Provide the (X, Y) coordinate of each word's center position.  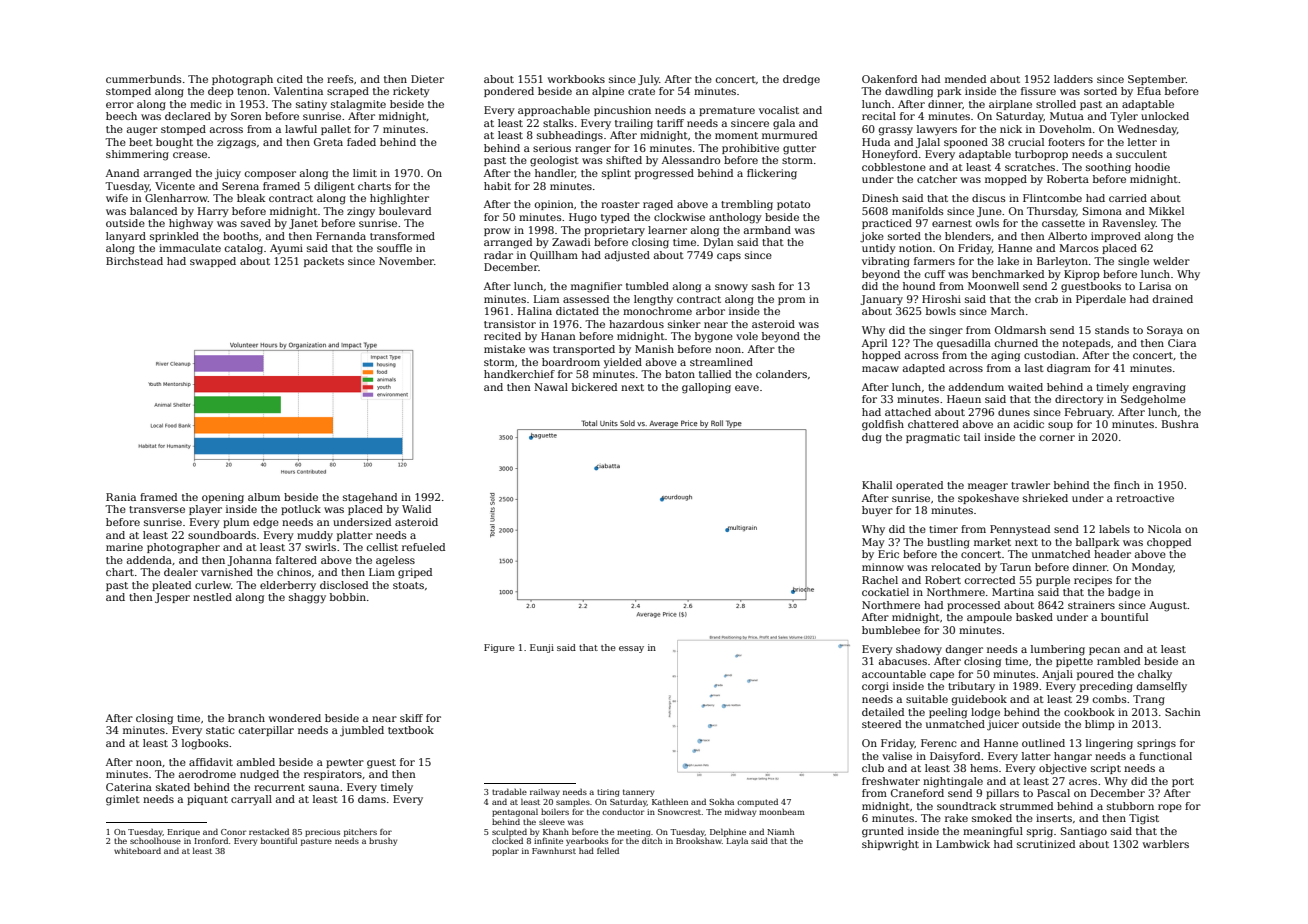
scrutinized (1046, 844)
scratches (1030, 167)
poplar (505, 851)
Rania (121, 497)
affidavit (211, 762)
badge (1124, 593)
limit (365, 173)
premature (727, 111)
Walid (416, 509)
